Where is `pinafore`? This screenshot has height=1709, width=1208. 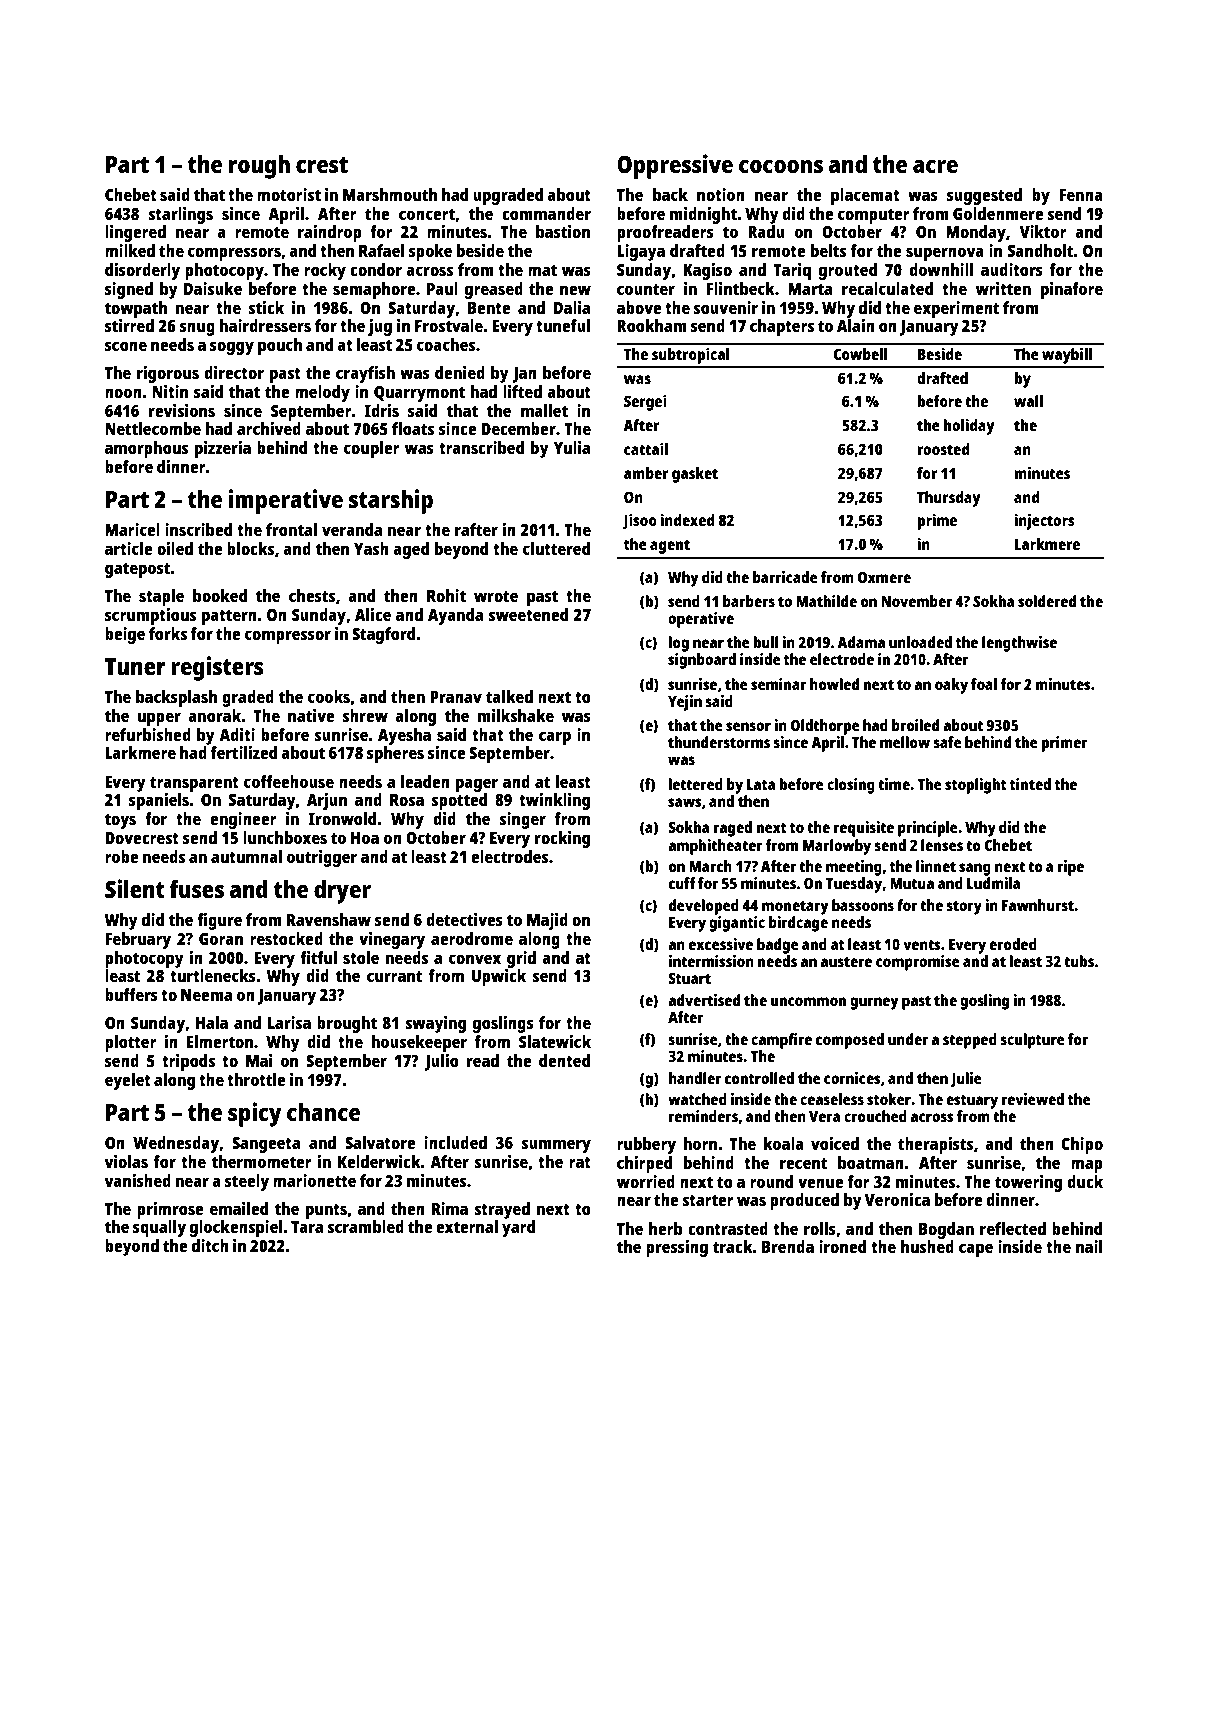 pinafore is located at coordinates (1072, 290).
